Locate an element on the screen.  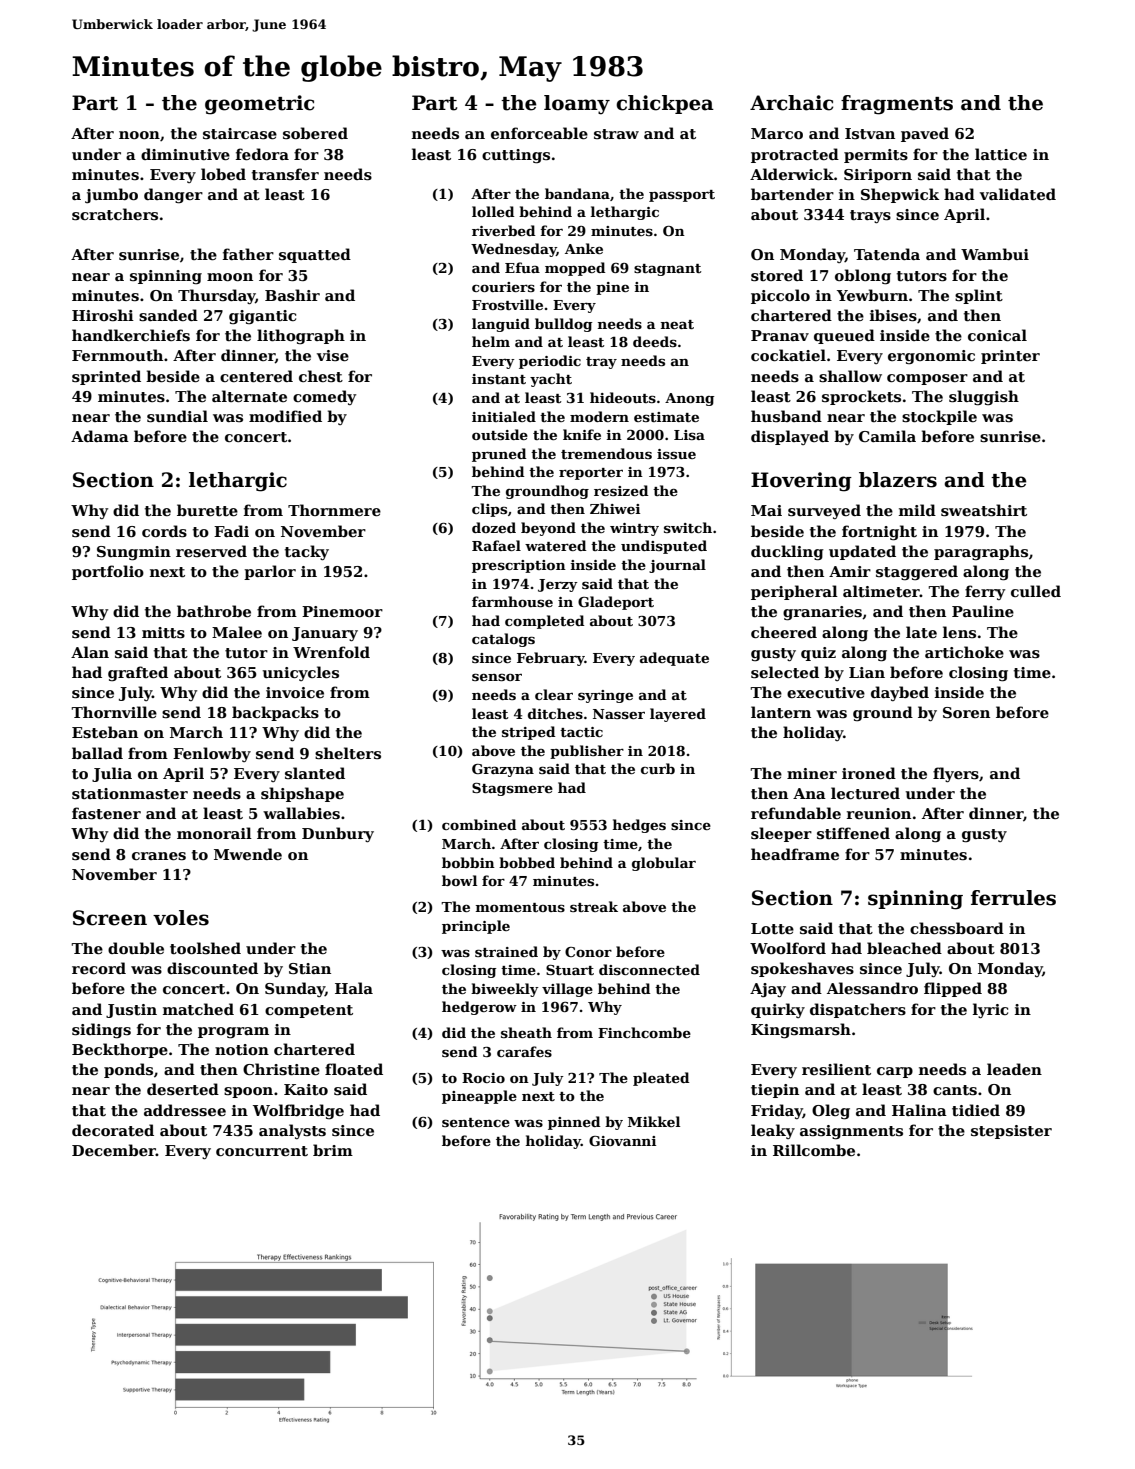
diminutive is located at coordinates (185, 154).
